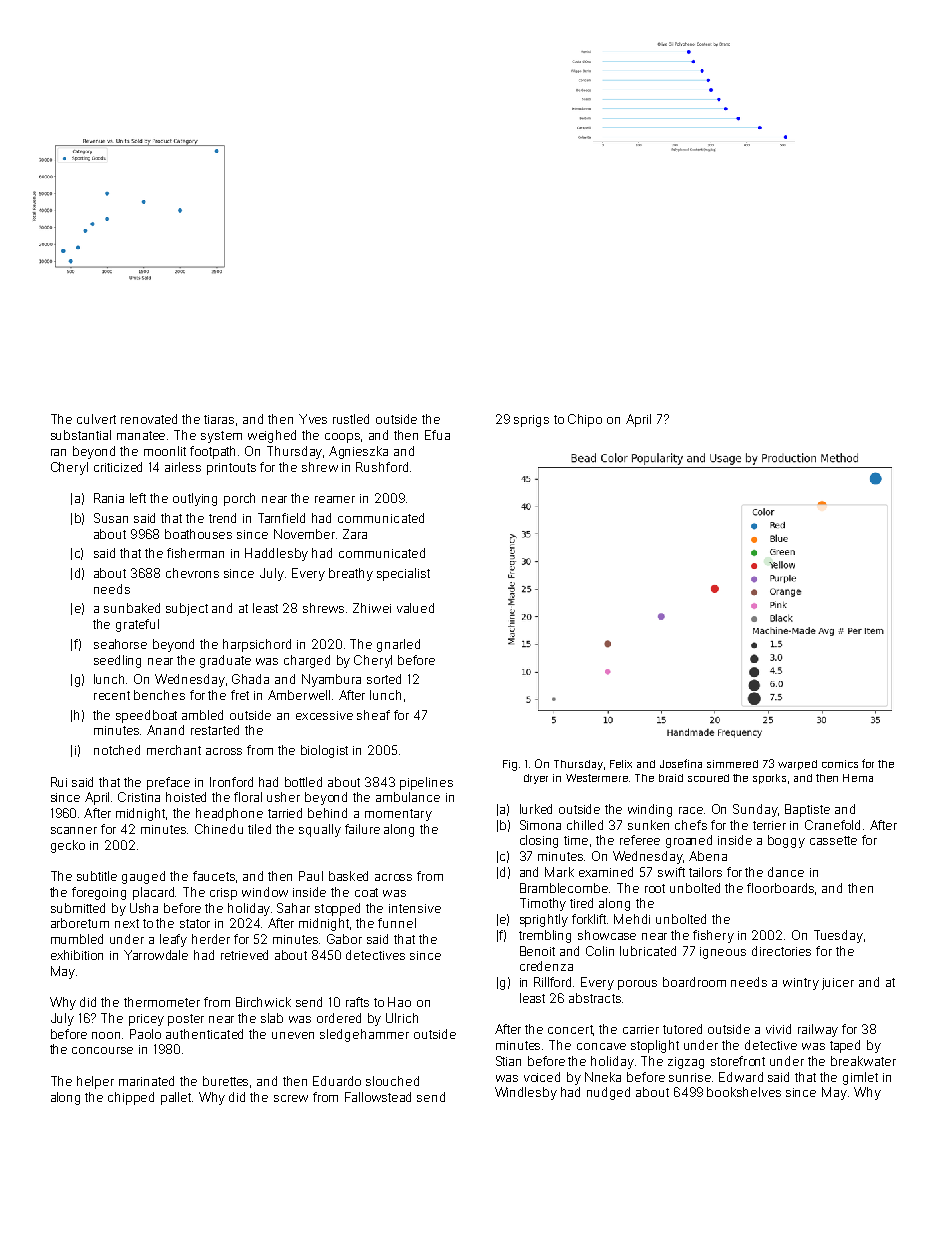  Describe the element at coordinates (585, 420) in the image. I see `Chipo` at that location.
